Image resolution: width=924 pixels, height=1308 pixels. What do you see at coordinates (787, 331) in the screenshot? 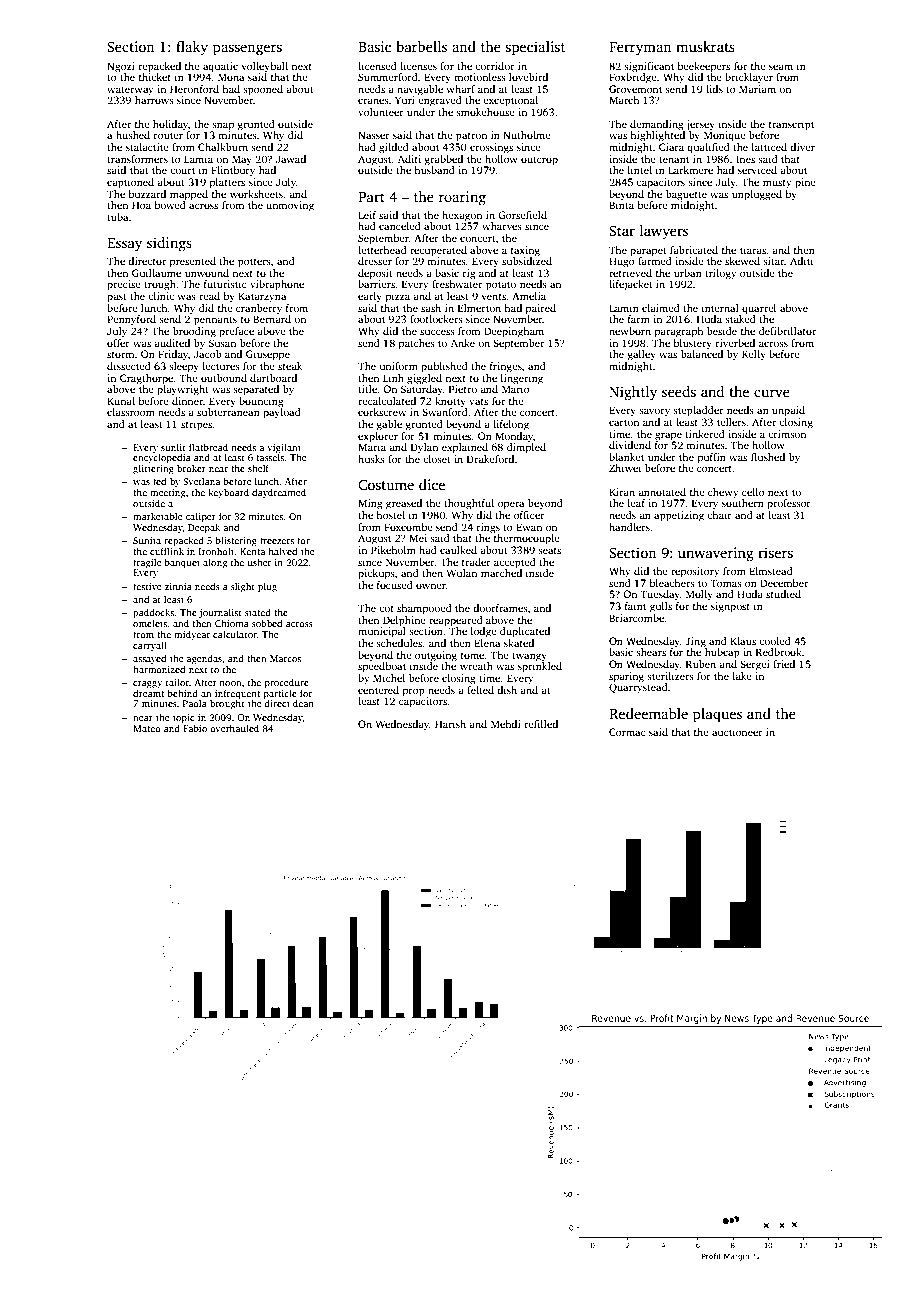
I see `defibrillator` at bounding box center [787, 331].
